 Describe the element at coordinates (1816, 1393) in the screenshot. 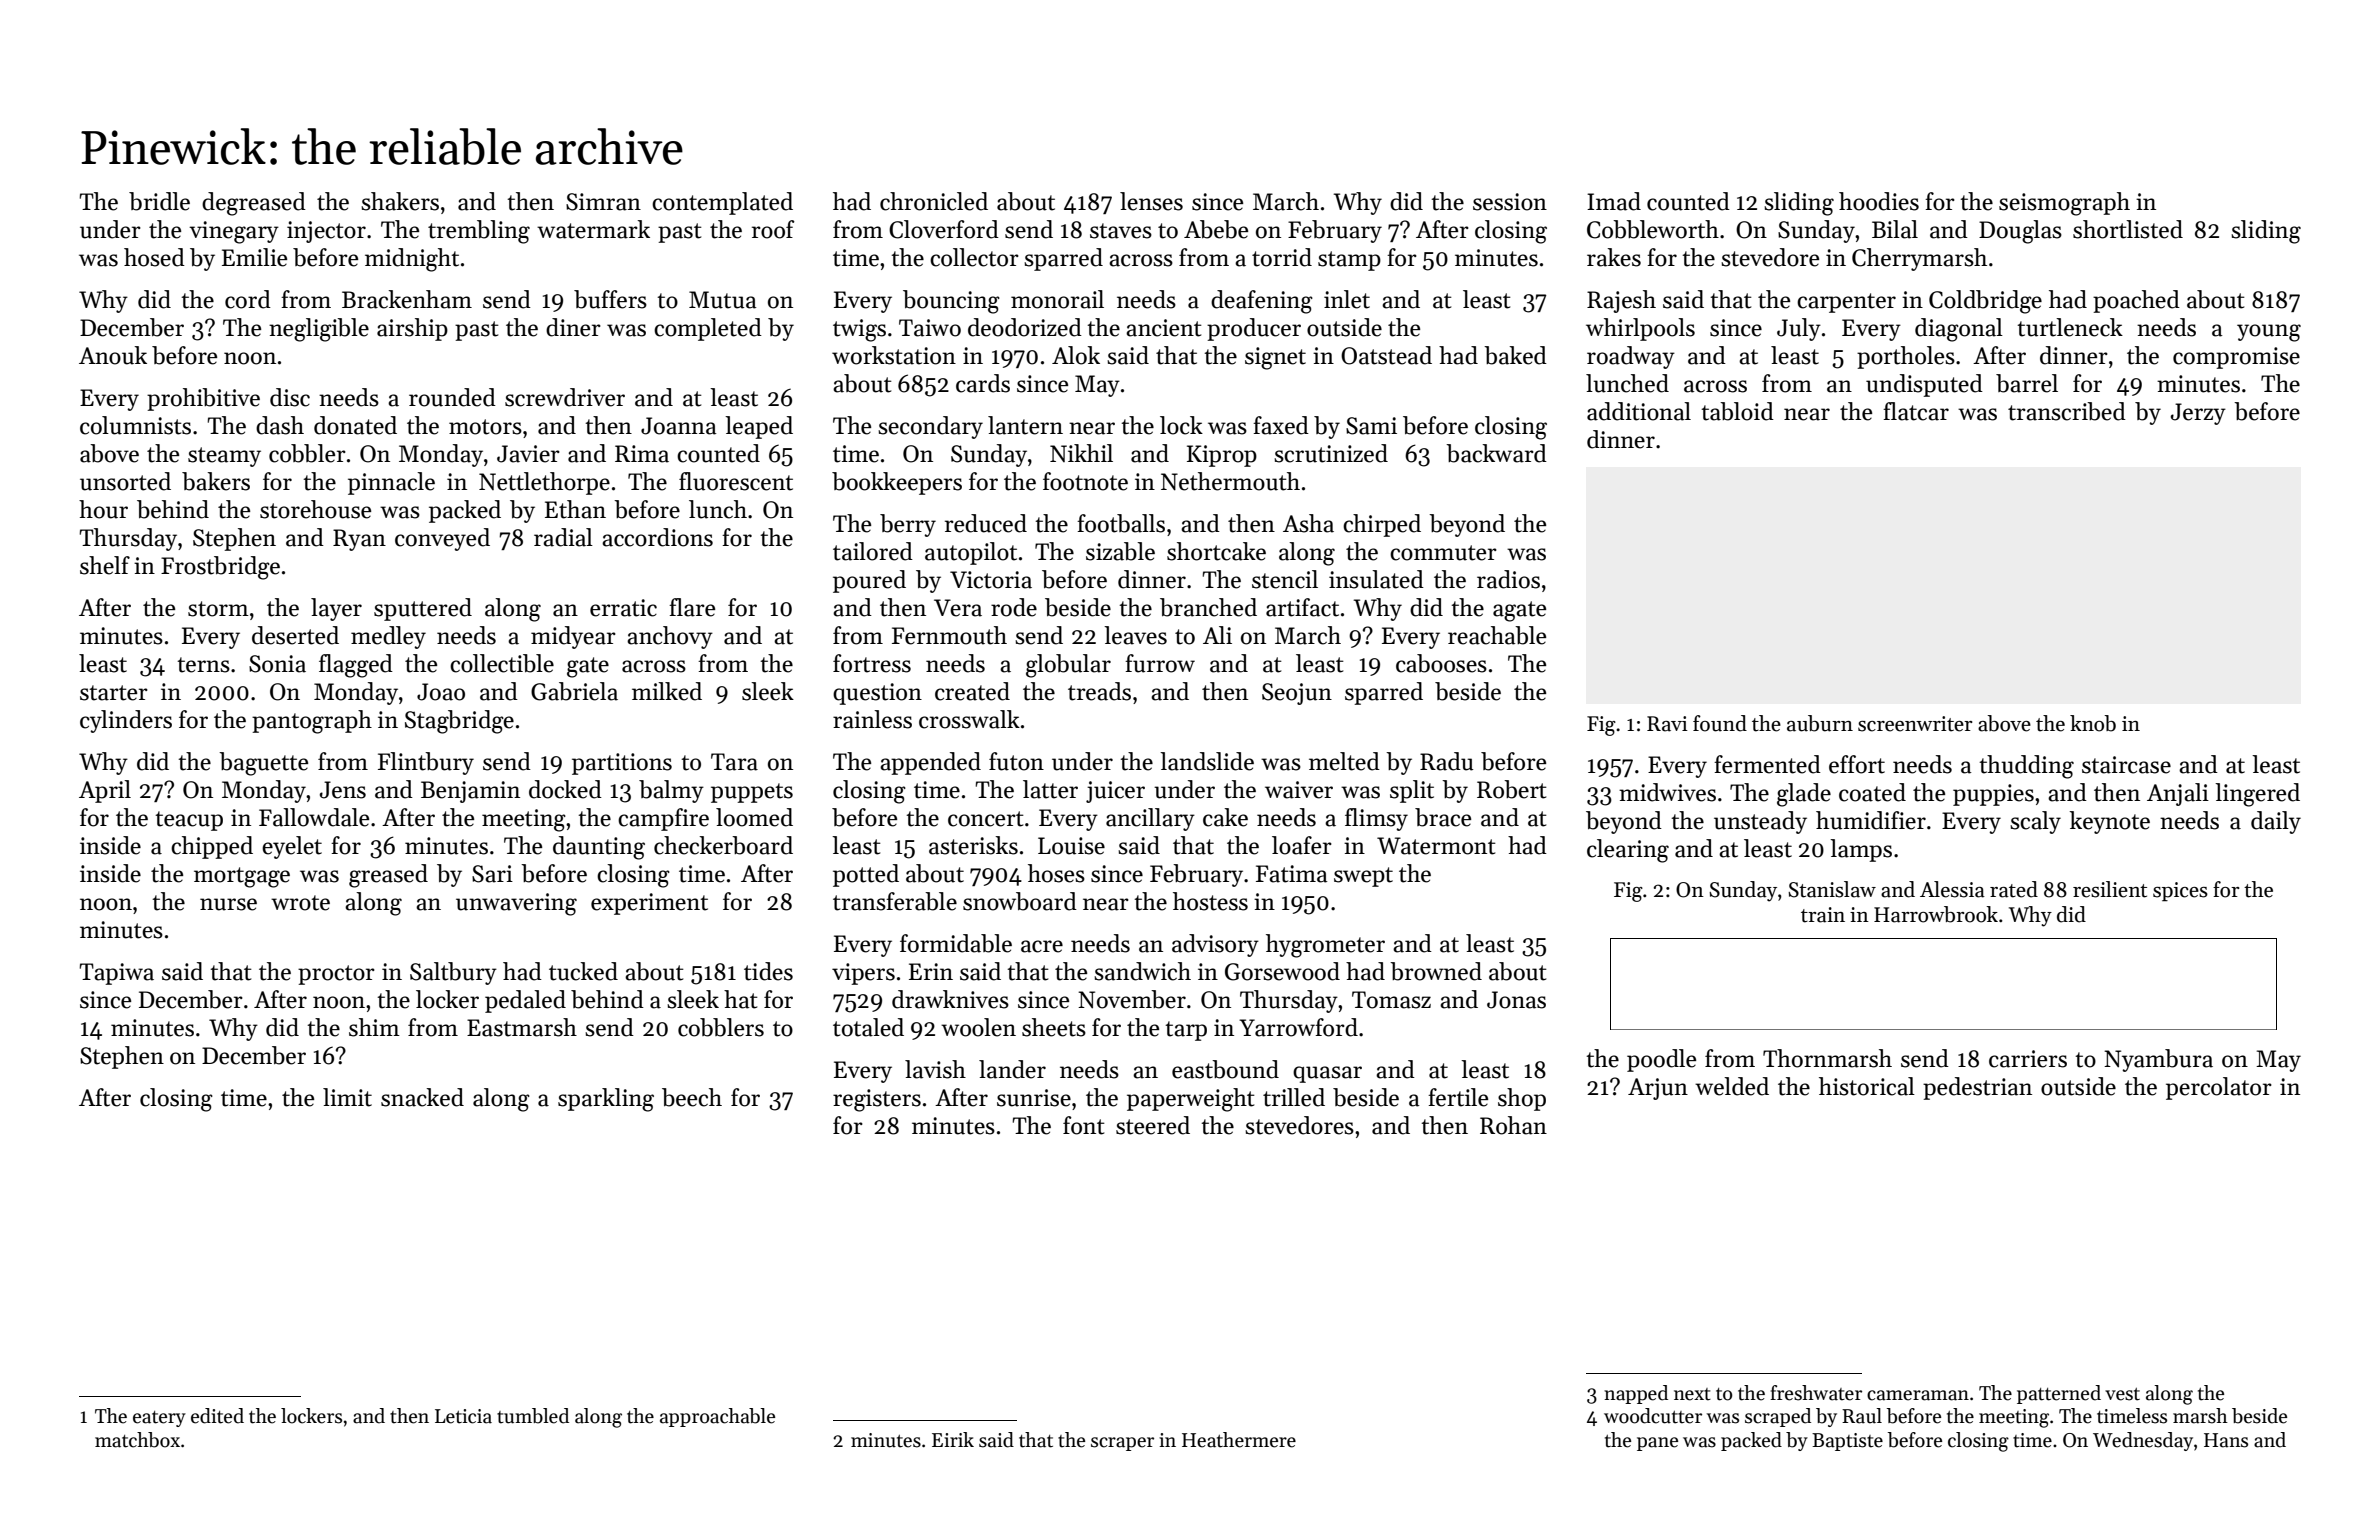

I see `freshwater` at that location.
